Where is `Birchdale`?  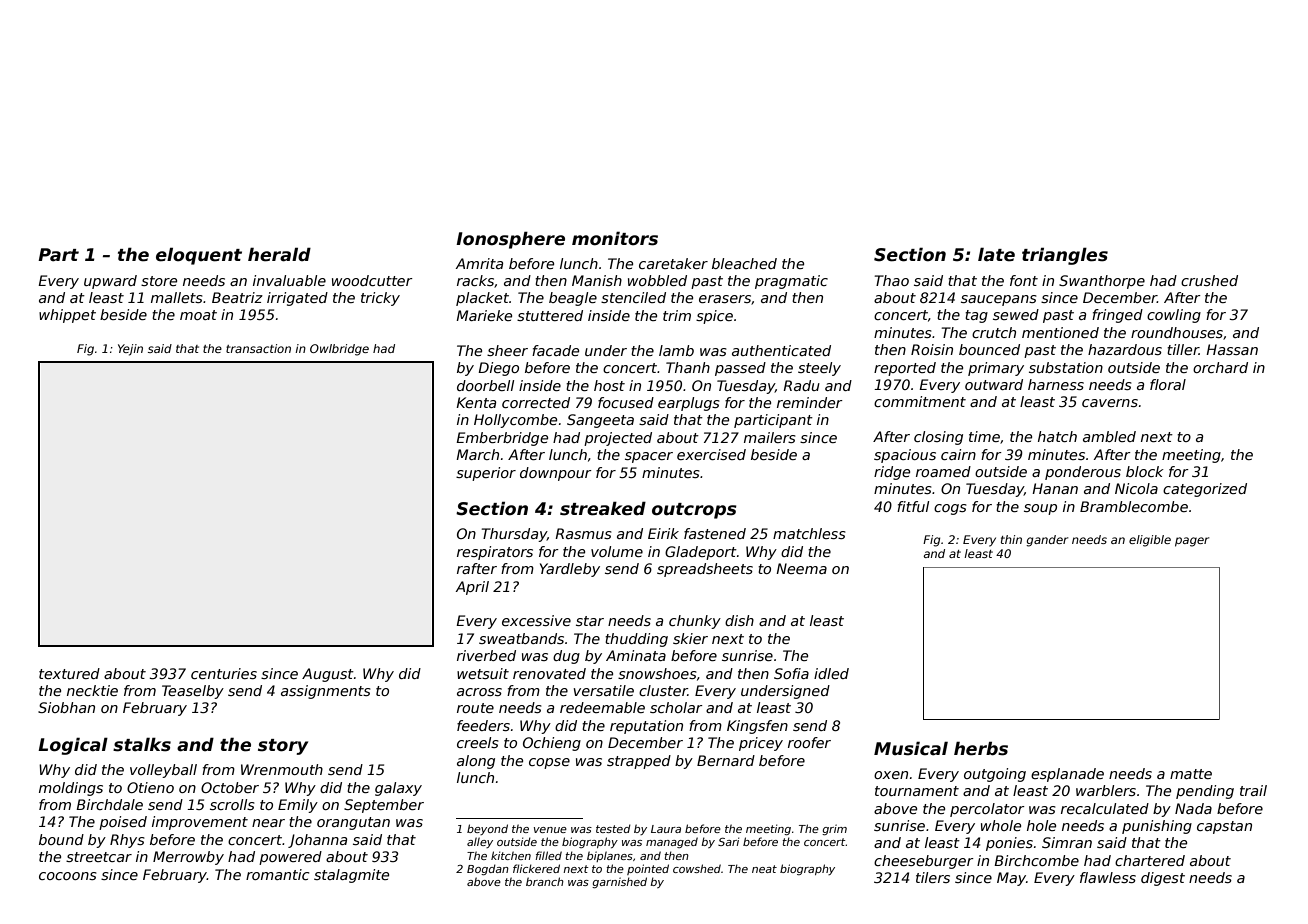
Birchdale is located at coordinates (109, 804).
